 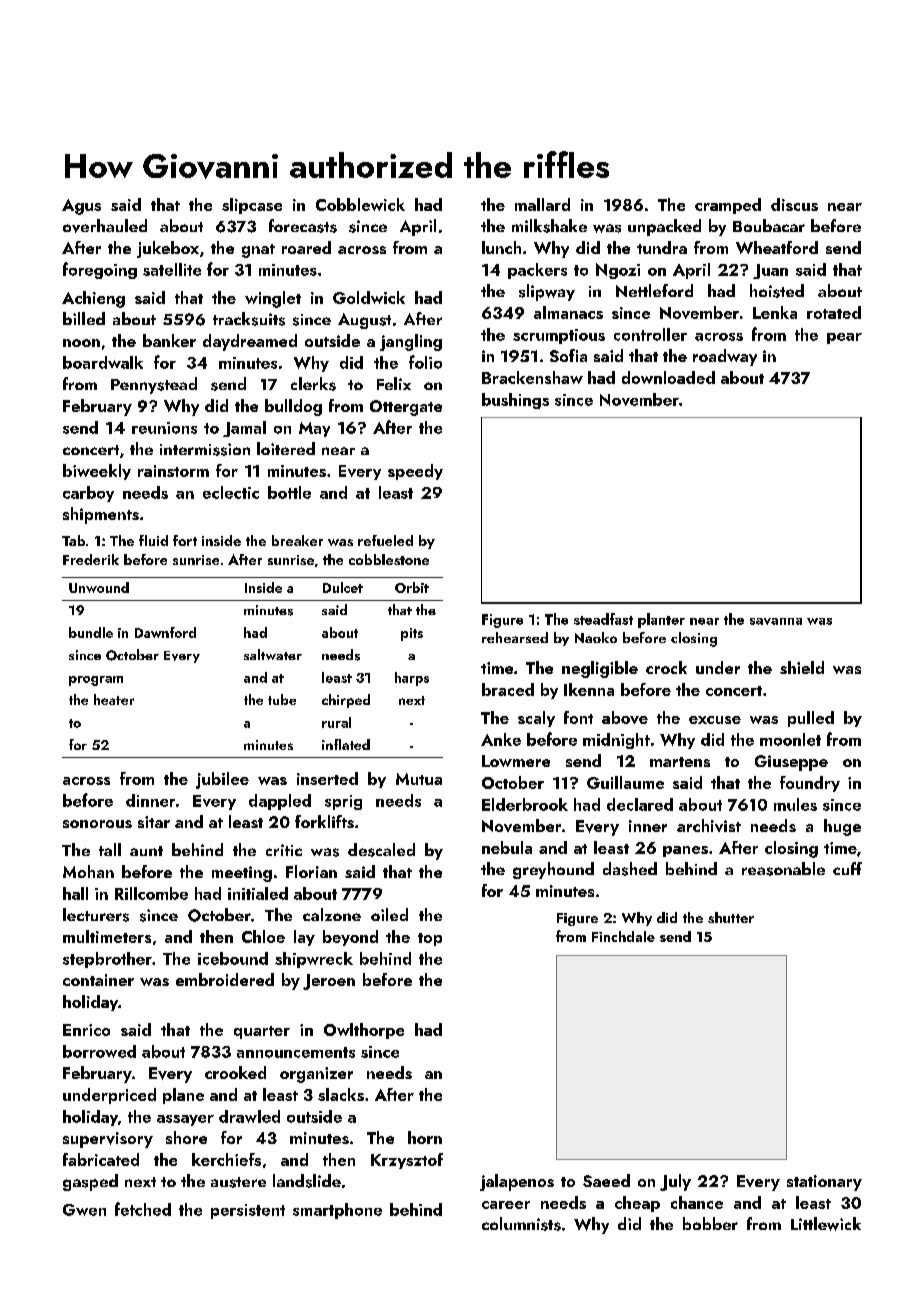 What do you see at coordinates (341, 1094) in the screenshot?
I see `slacks` at bounding box center [341, 1094].
